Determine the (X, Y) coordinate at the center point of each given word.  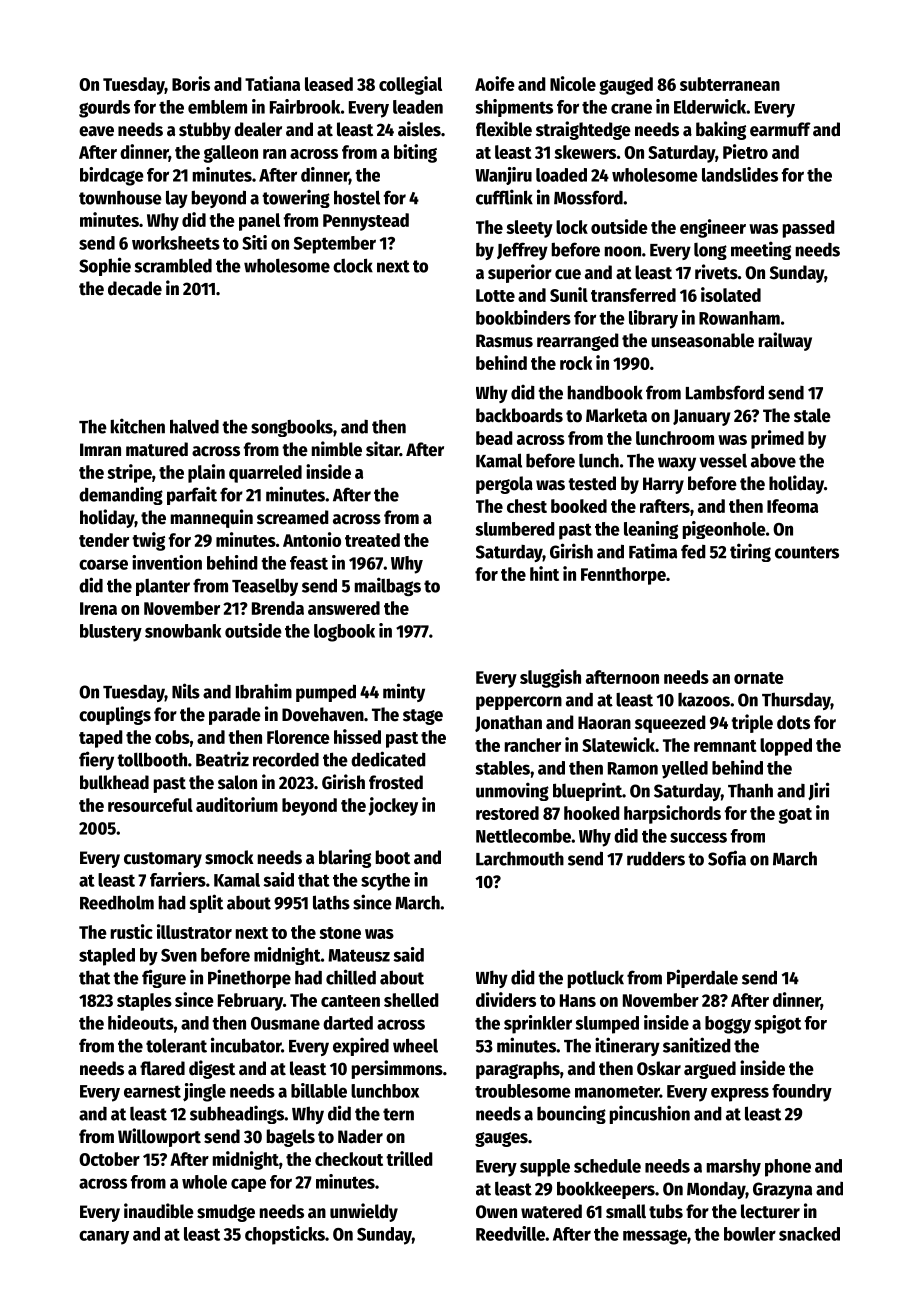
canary (104, 1237)
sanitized (697, 1045)
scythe (385, 882)
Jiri (819, 791)
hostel (357, 197)
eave (96, 131)
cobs (172, 737)
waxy (677, 464)
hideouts (141, 1022)
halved (194, 426)
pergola (504, 485)
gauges (501, 1139)
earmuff (780, 129)
